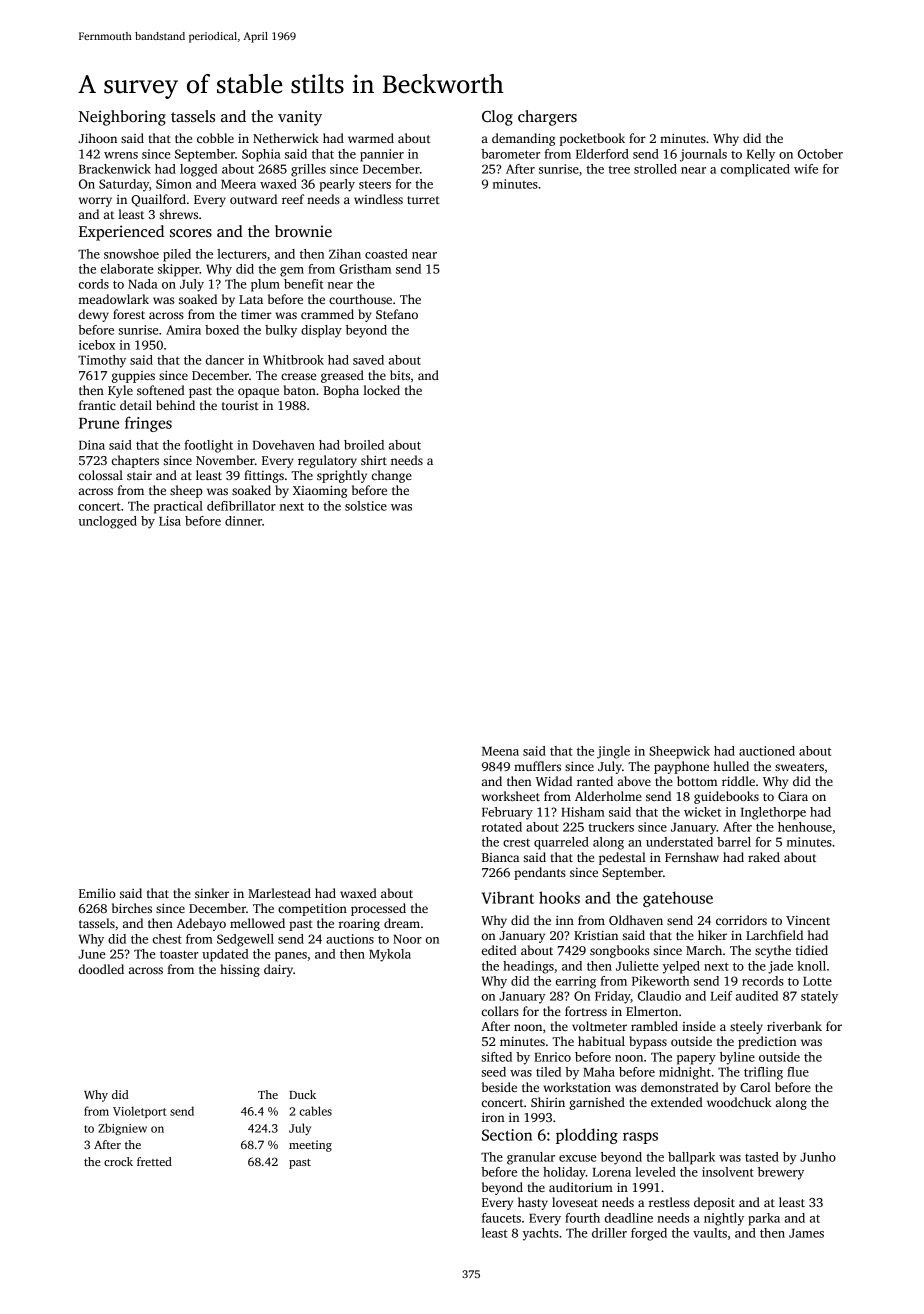 Image resolution: width=924 pixels, height=1314 pixels. Describe the element at coordinates (755, 170) in the document. I see `complicated` at that location.
